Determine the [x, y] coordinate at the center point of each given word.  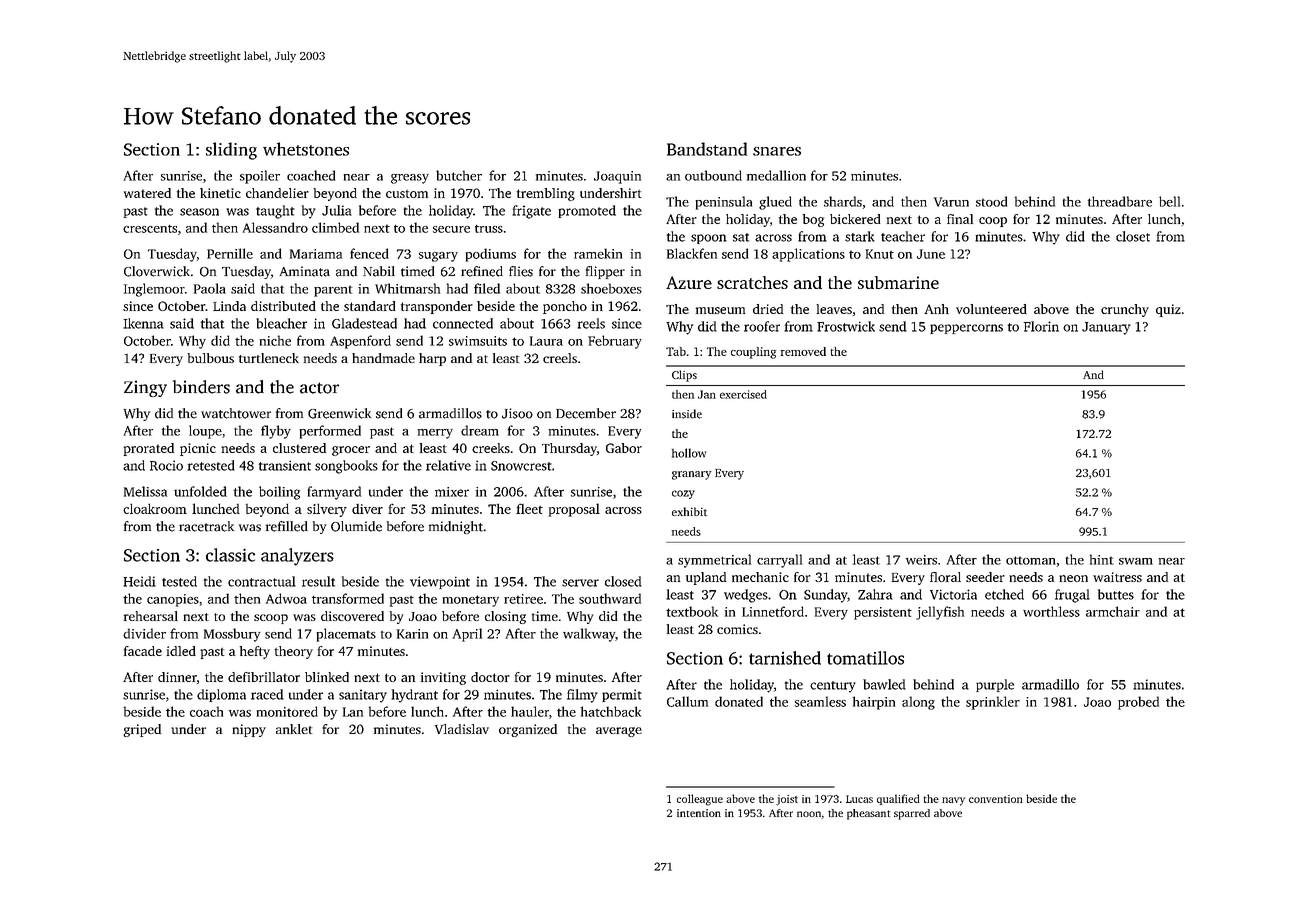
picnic [198, 449]
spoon [709, 239]
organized [528, 730]
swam [1136, 561]
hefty [255, 652]
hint [1102, 559]
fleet [529, 508]
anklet [294, 729]
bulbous [211, 358]
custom [407, 194]
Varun [951, 202]
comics [737, 629]
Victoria [953, 594]
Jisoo [517, 413]
